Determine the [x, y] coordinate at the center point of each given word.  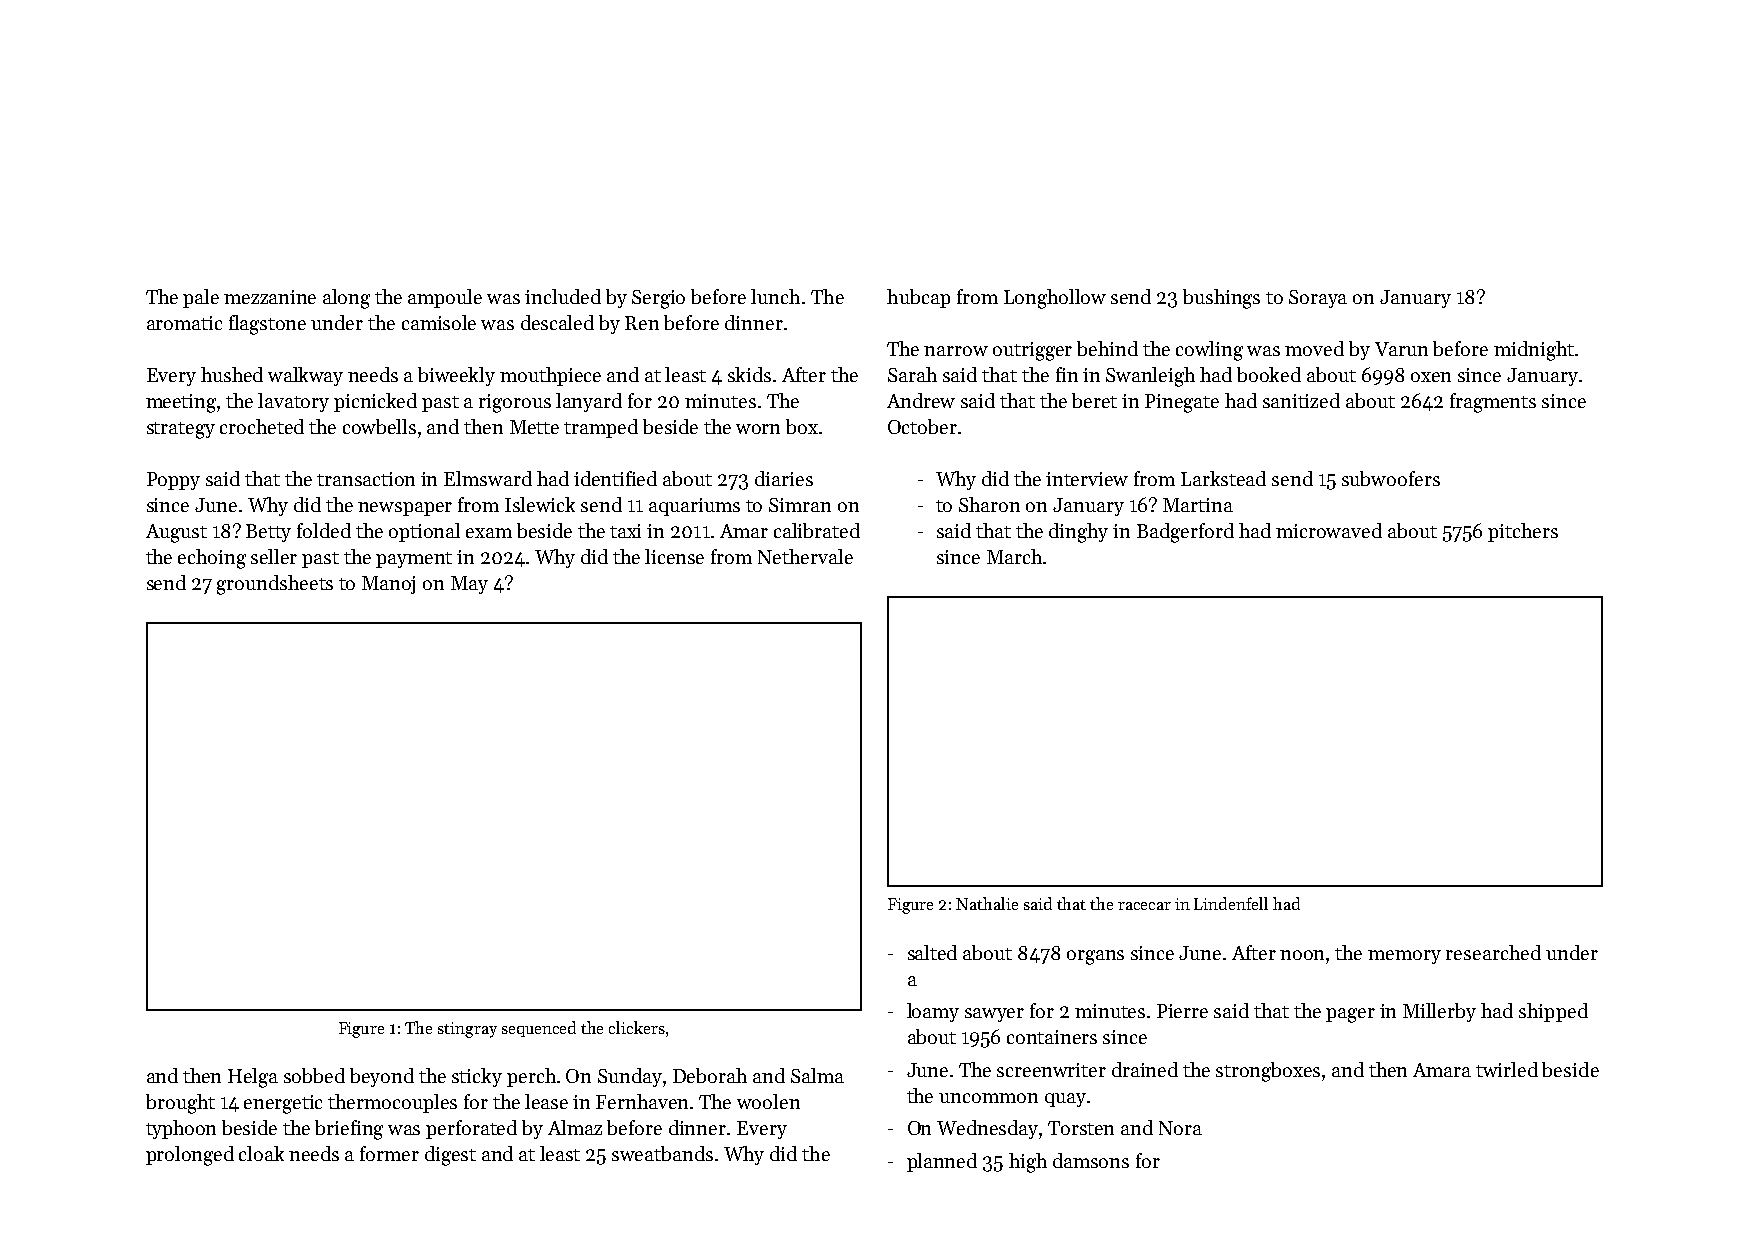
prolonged [190, 1156]
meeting [181, 403]
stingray [467, 1030]
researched [1493, 952]
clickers [637, 1027]
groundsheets [275, 585]
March [1014, 556]
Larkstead [1223, 478]
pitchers [1523, 532]
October [922, 426]
